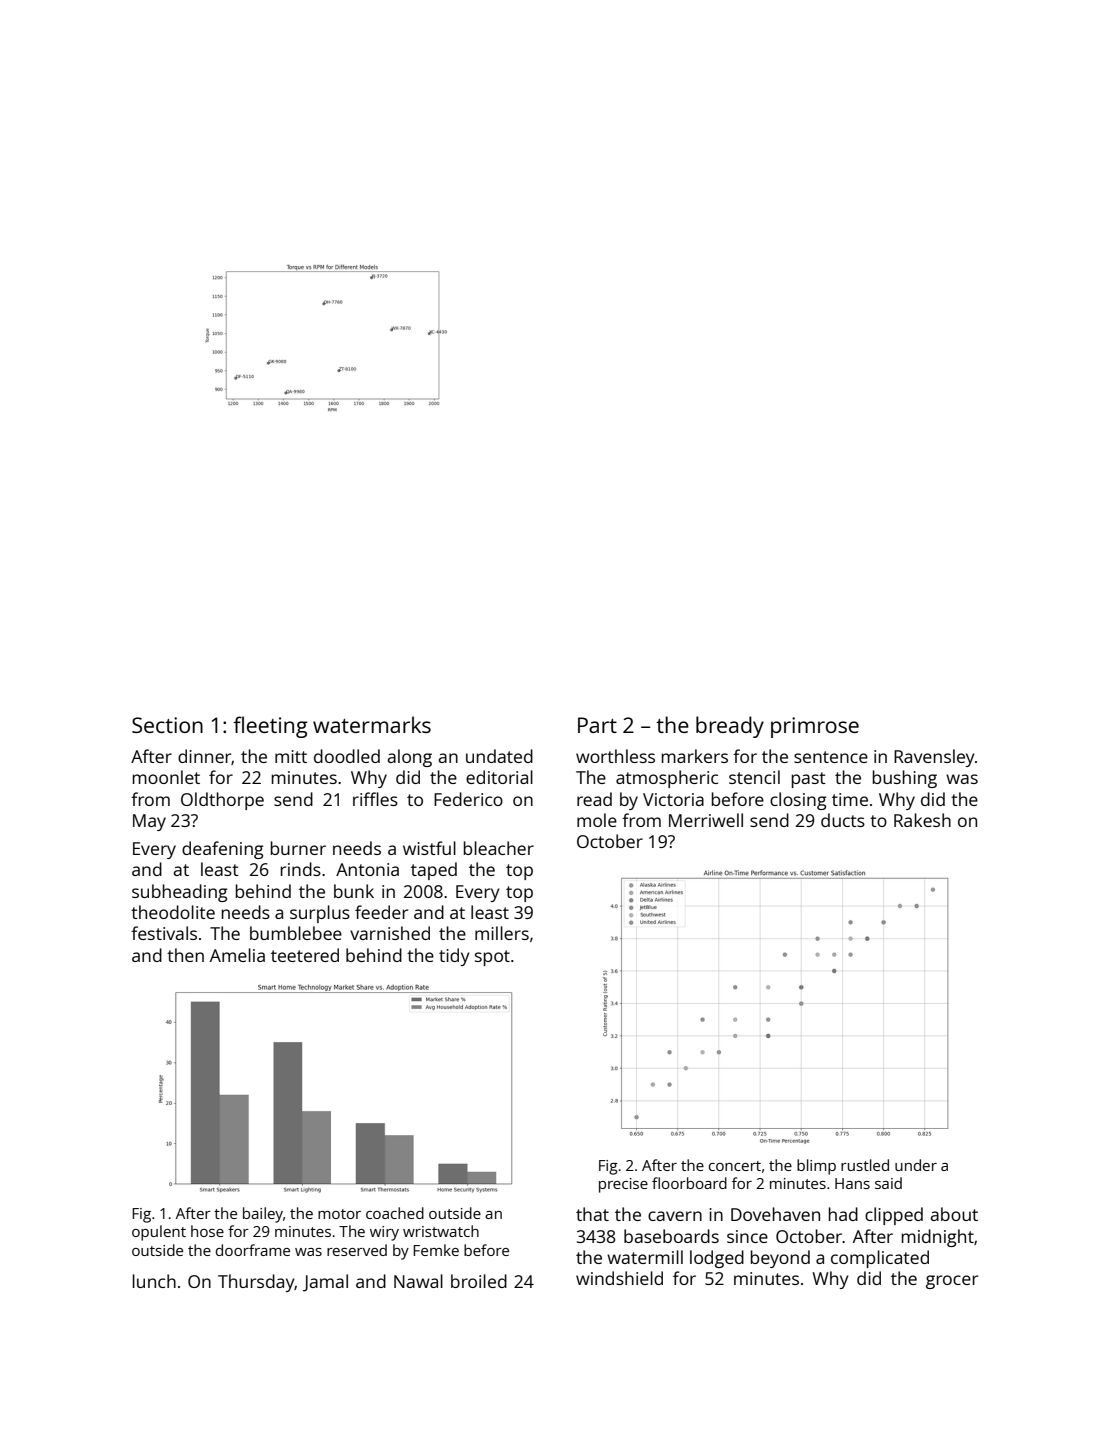 The height and width of the screenshot is (1437, 1110). What do you see at coordinates (798, 801) in the screenshot?
I see `closing` at bounding box center [798, 801].
